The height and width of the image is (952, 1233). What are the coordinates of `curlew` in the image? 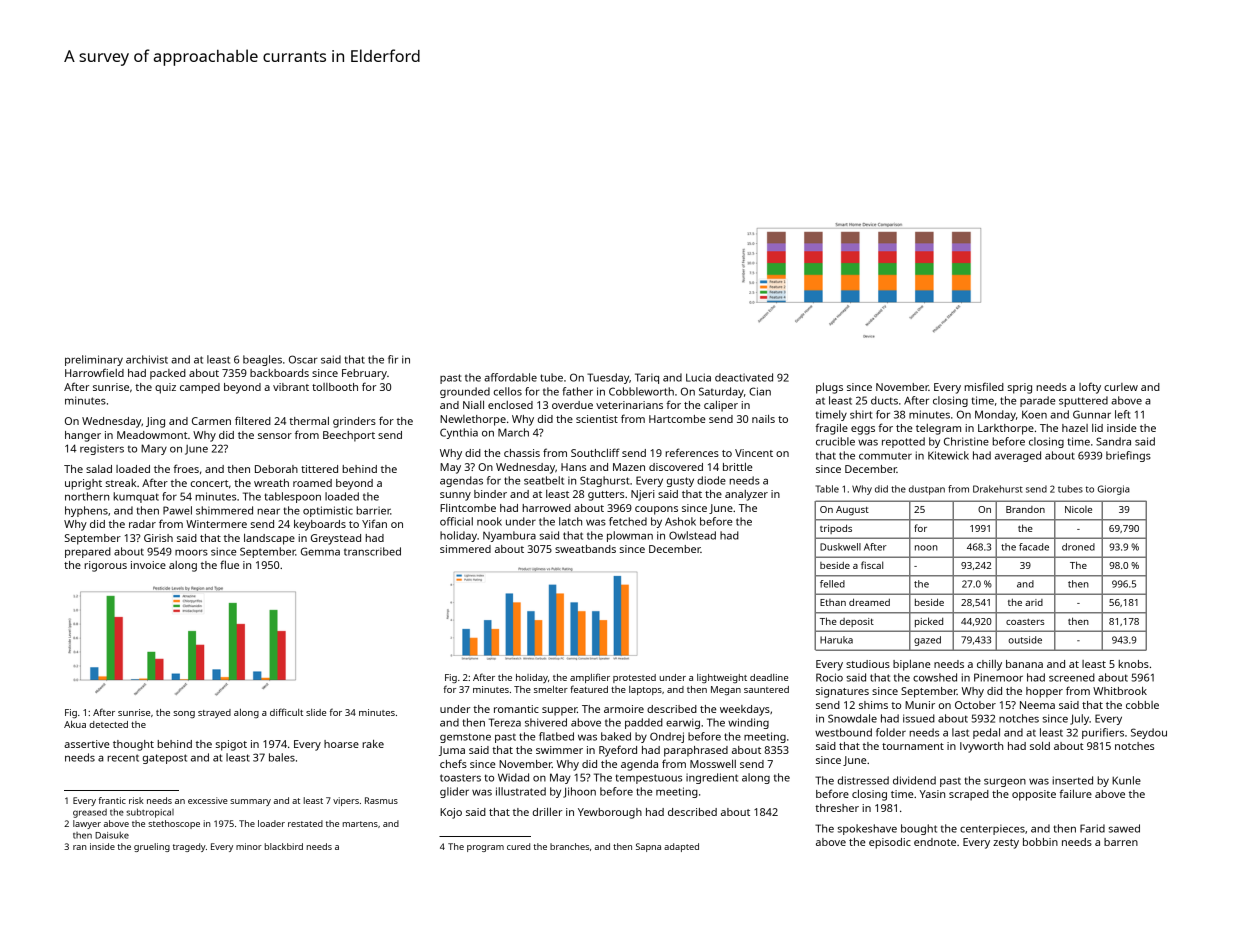 It's located at (1121, 387).
